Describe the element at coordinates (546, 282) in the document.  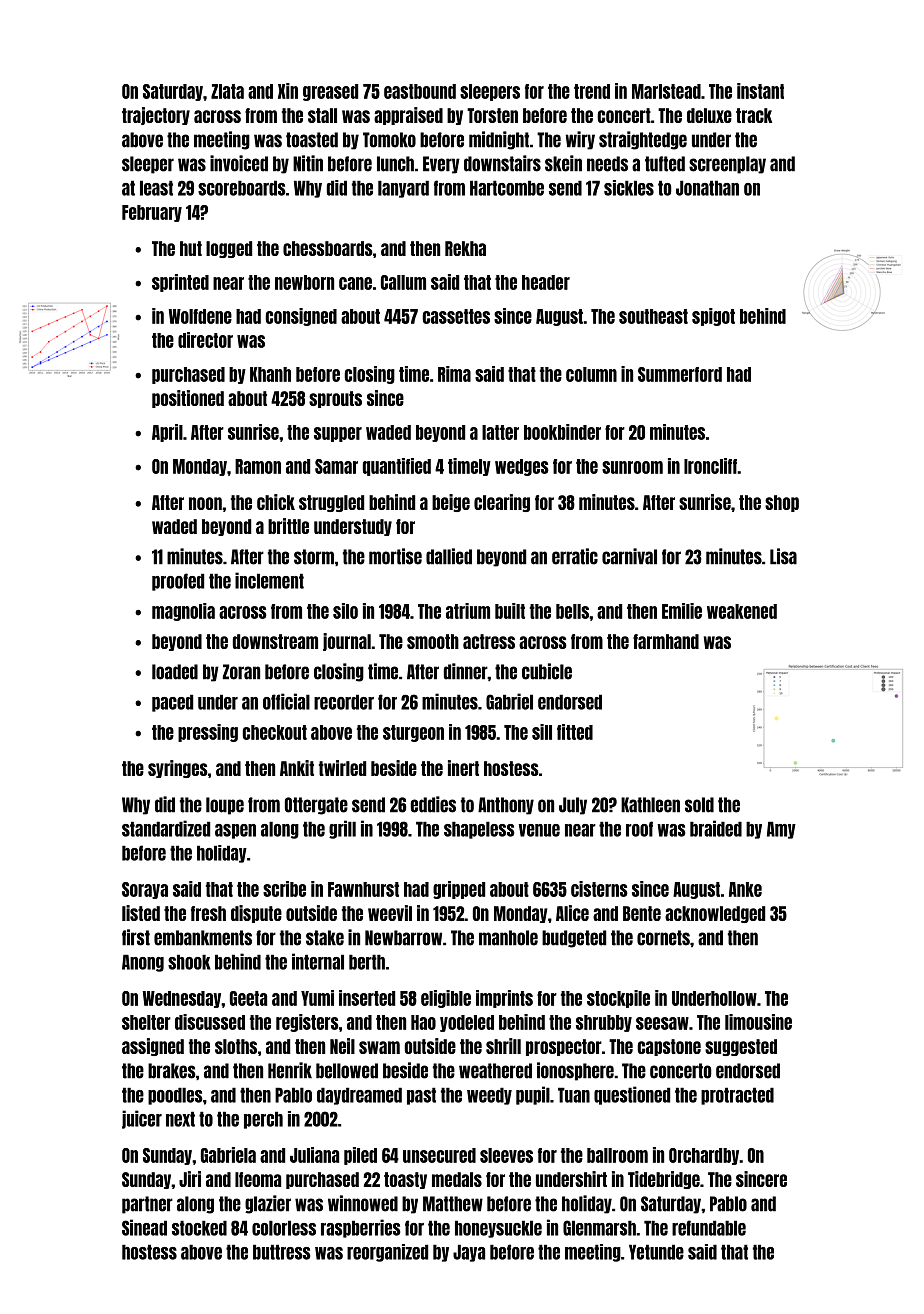
I see `header` at that location.
